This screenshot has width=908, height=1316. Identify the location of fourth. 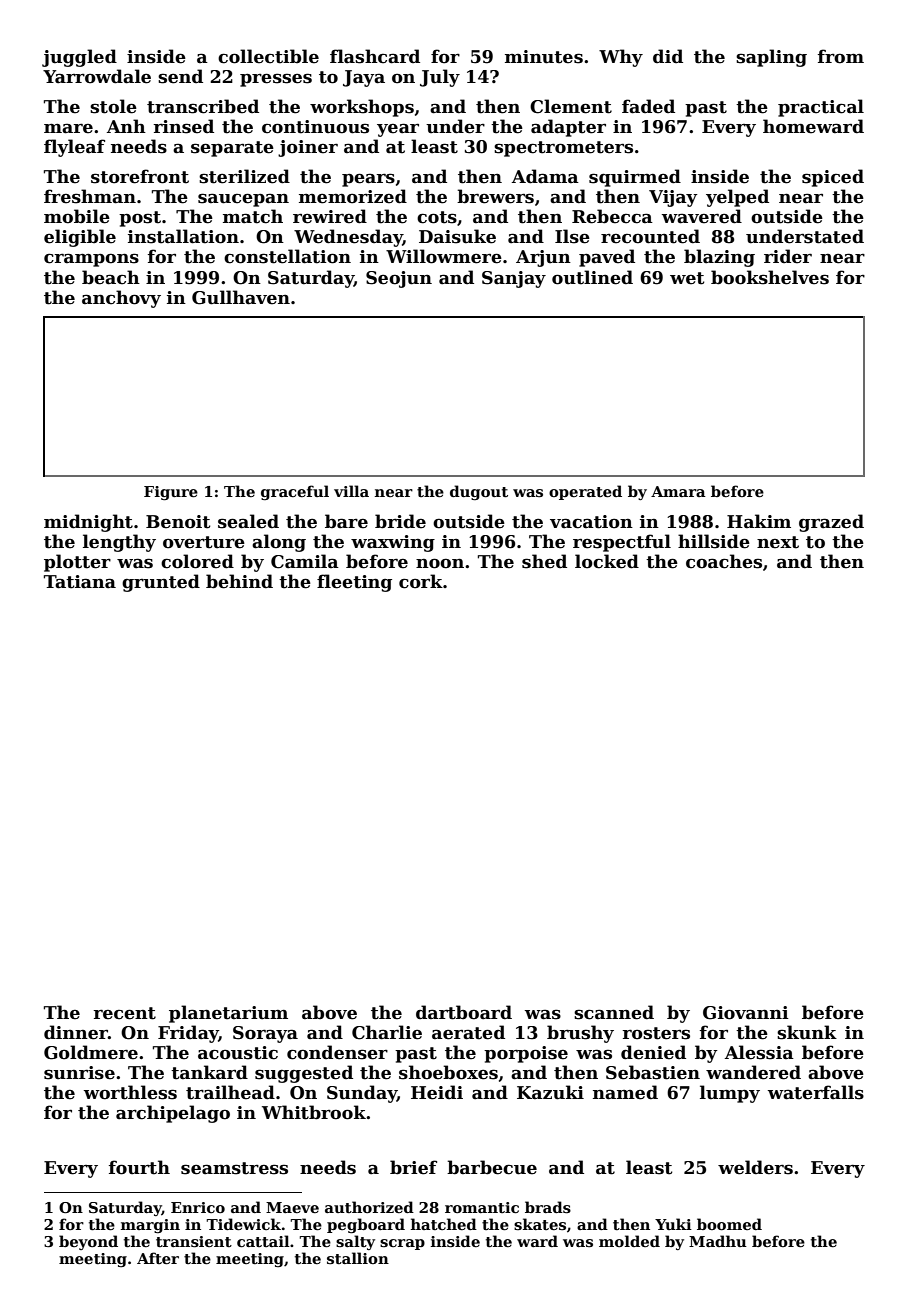
(139, 1167).
